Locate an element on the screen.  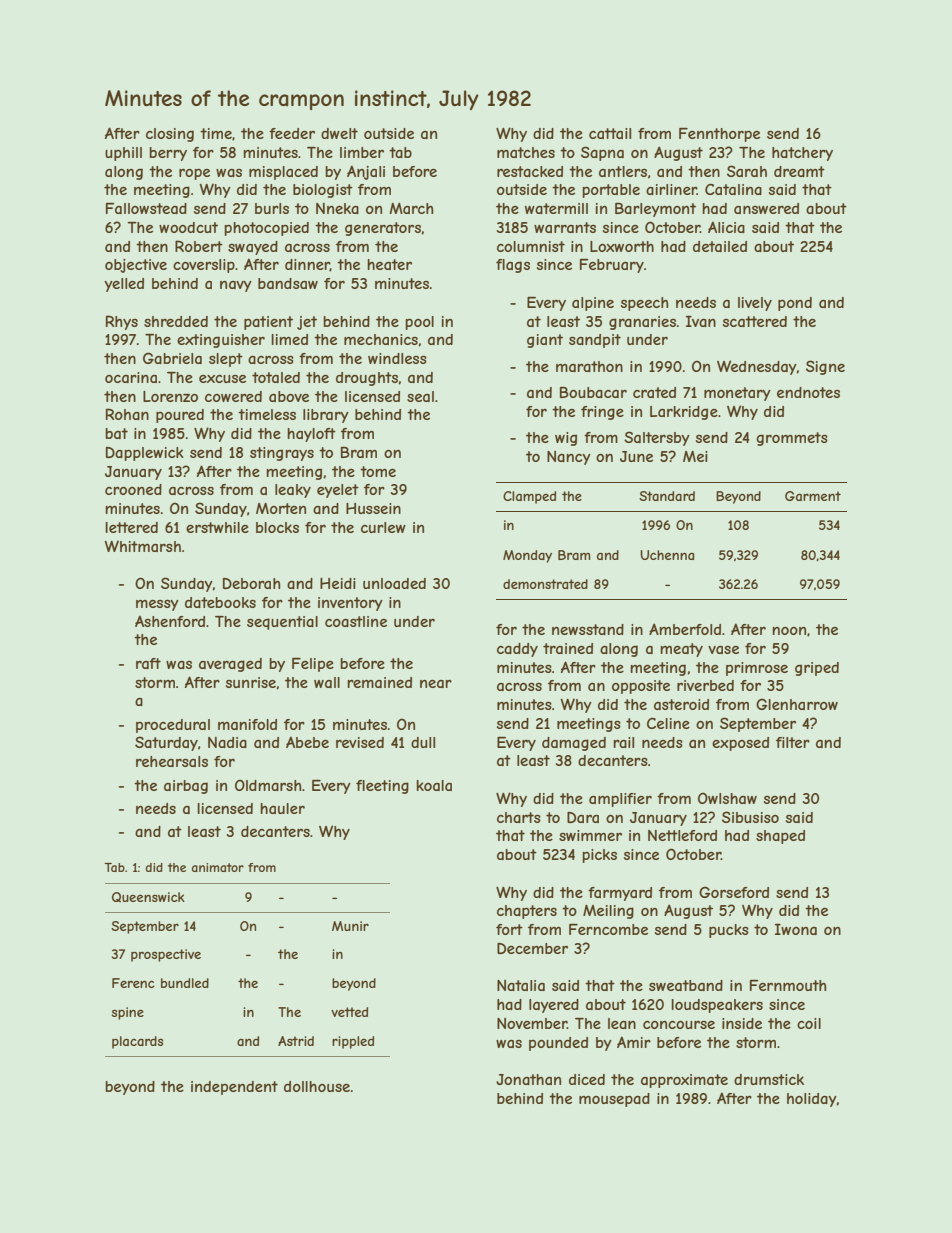
uphill is located at coordinates (123, 154).
